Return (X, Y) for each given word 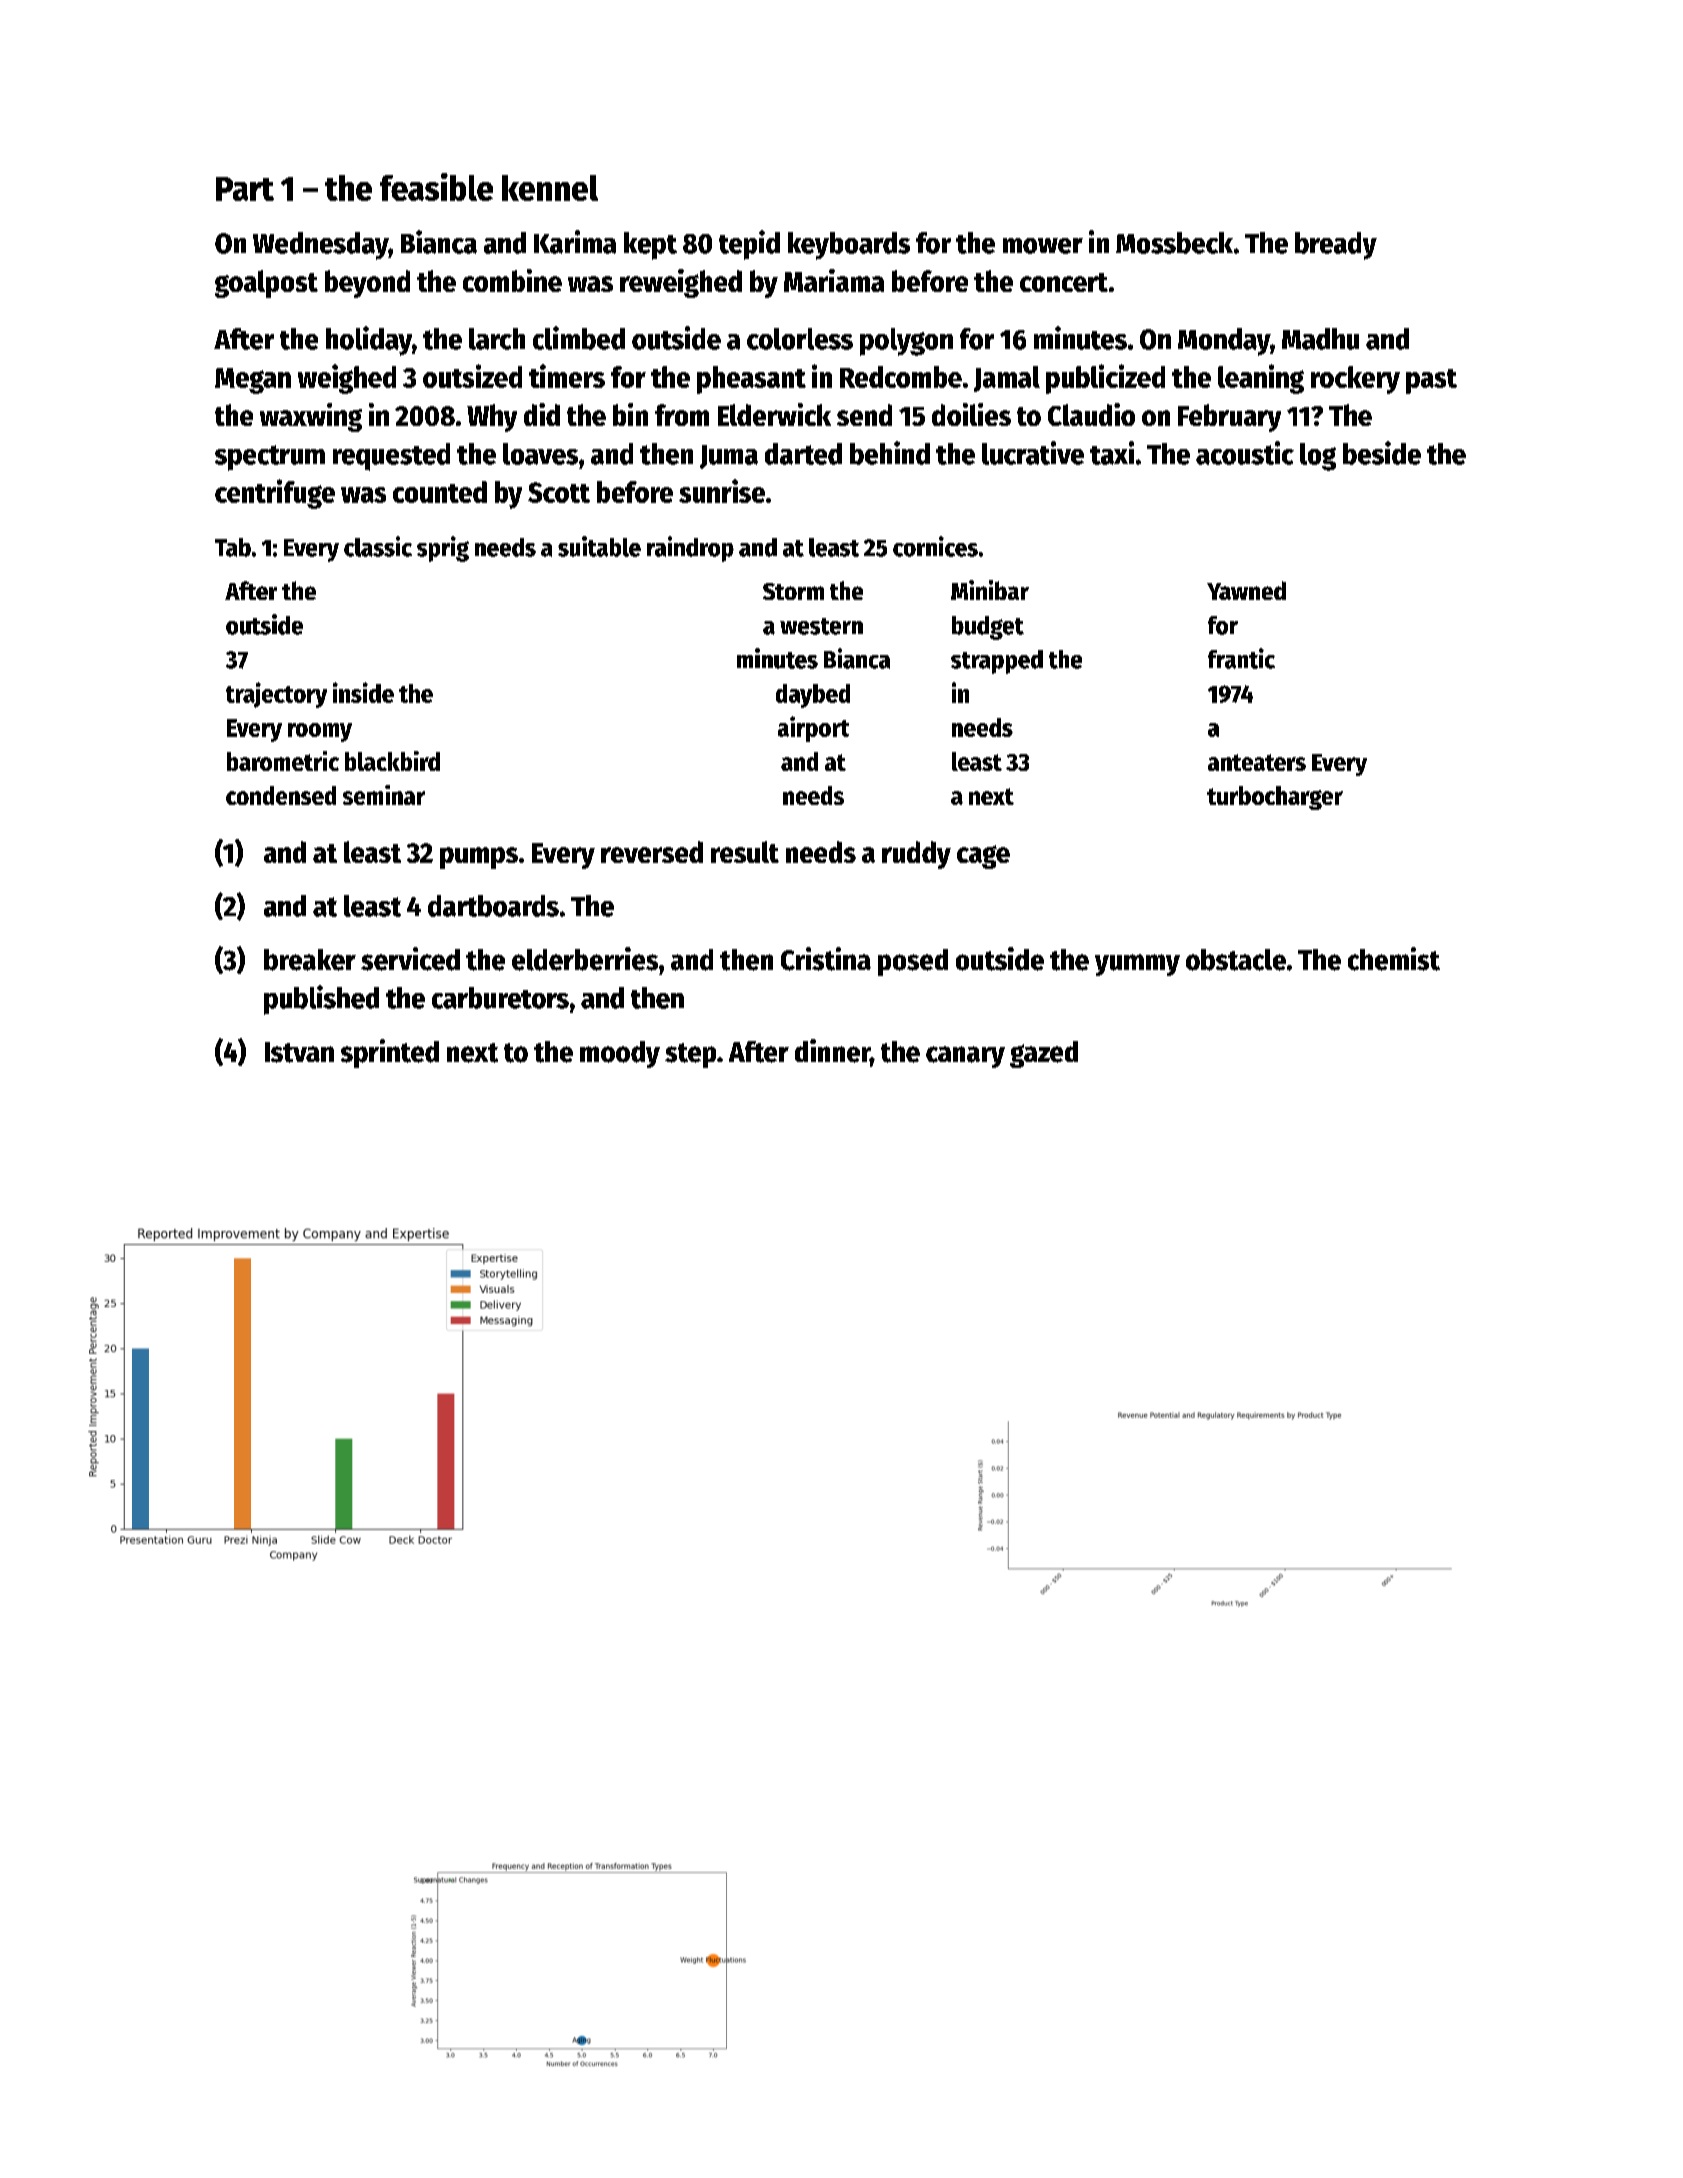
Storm (793, 591)
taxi (1112, 453)
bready (1336, 246)
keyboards (849, 246)
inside (363, 692)
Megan (253, 381)
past (1431, 381)
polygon (906, 342)
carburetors (500, 998)
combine (512, 280)
